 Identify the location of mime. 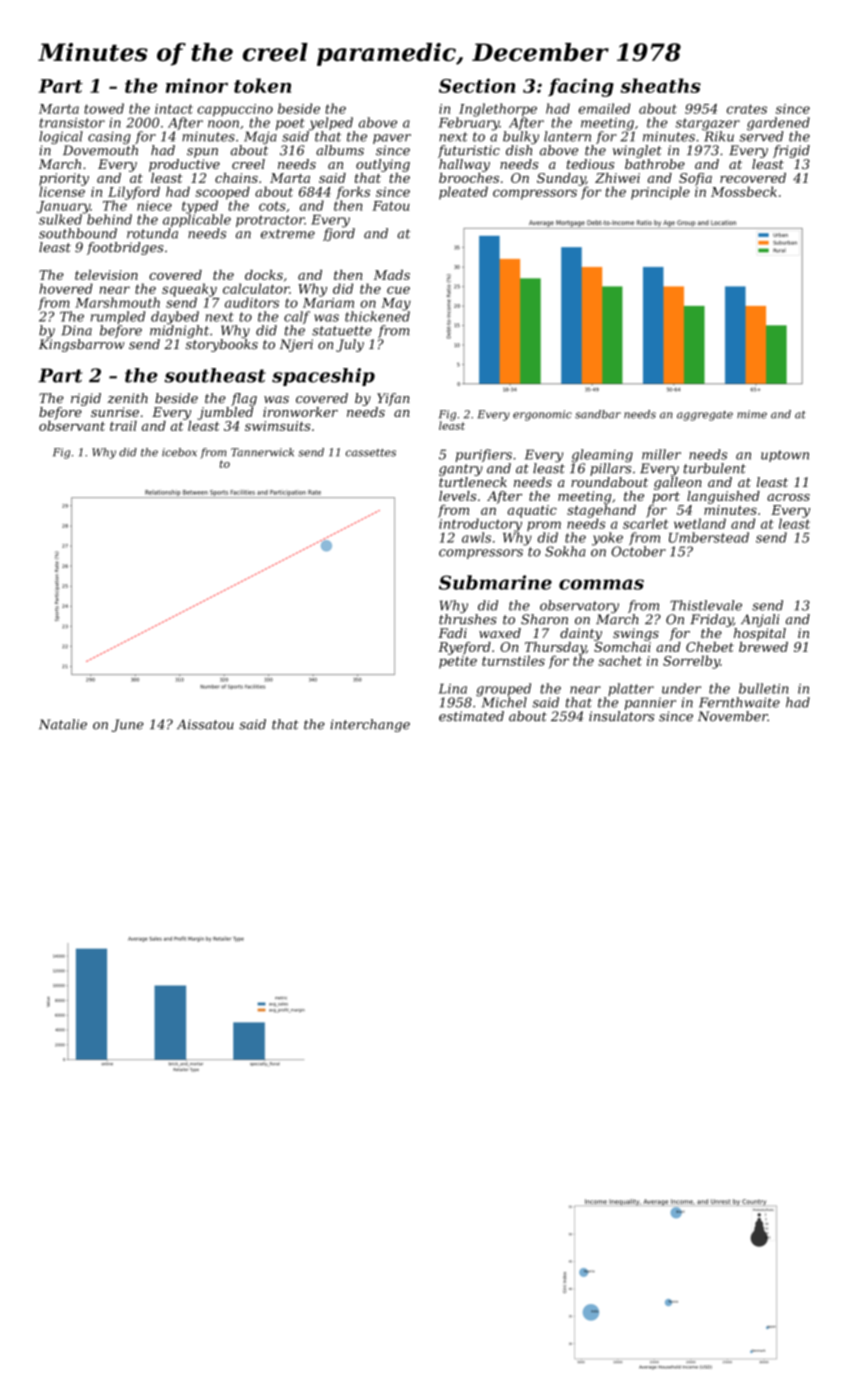
(752, 414).
